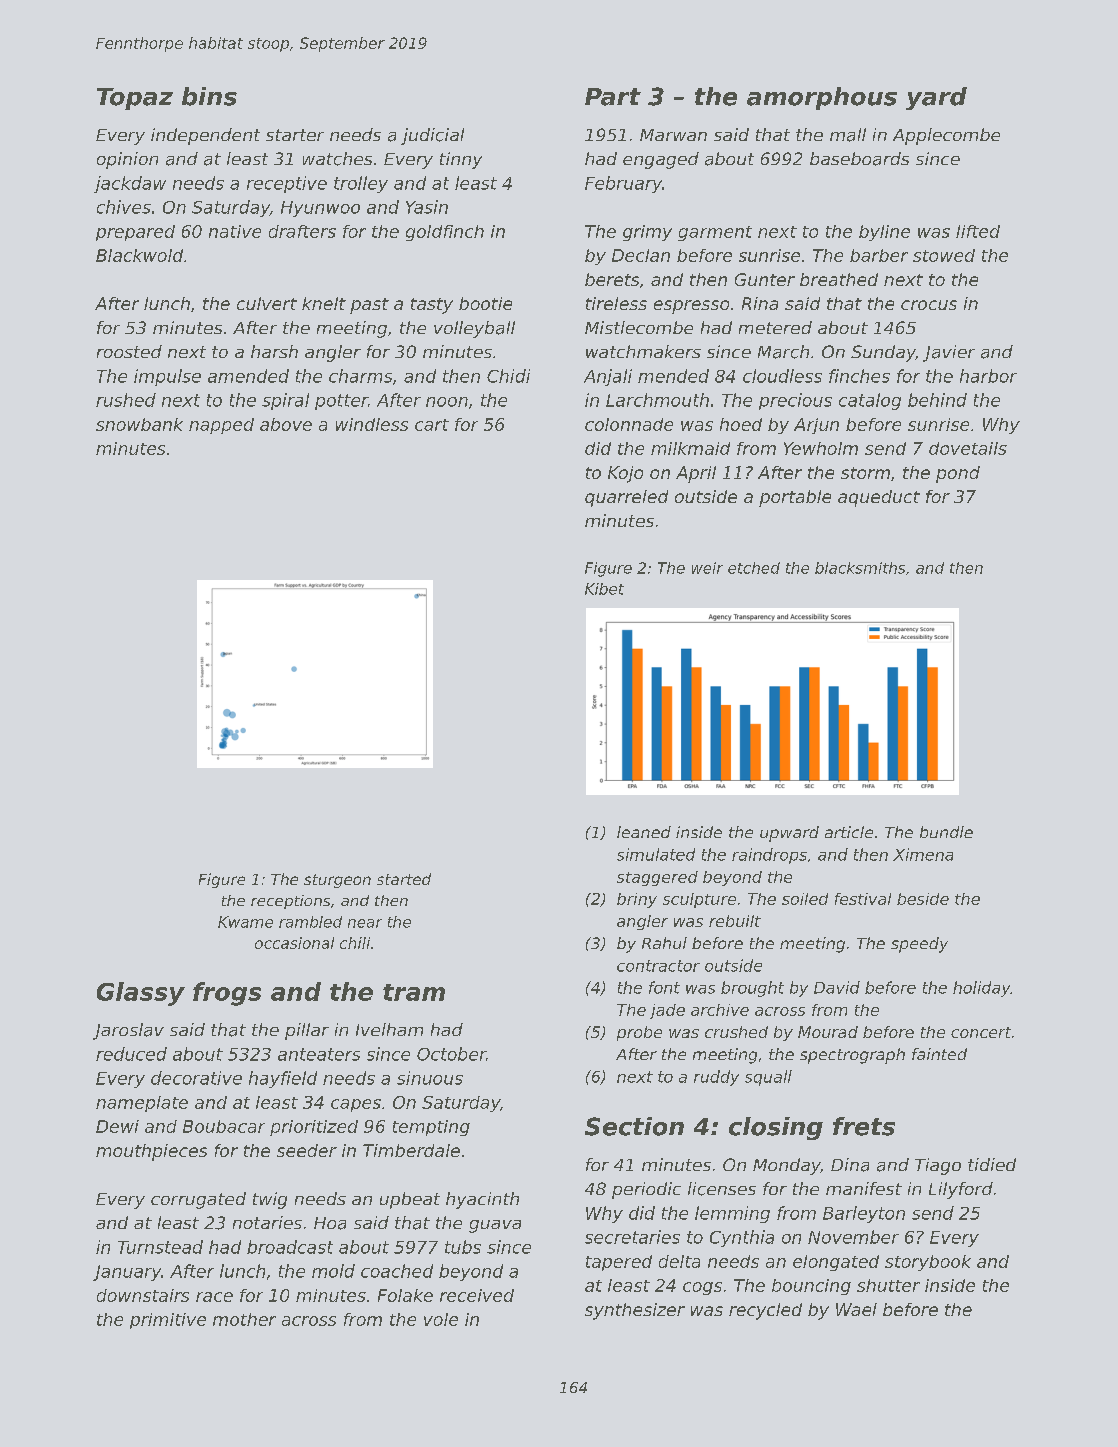  Describe the element at coordinates (608, 377) in the page. I see `Anjali` at that location.
